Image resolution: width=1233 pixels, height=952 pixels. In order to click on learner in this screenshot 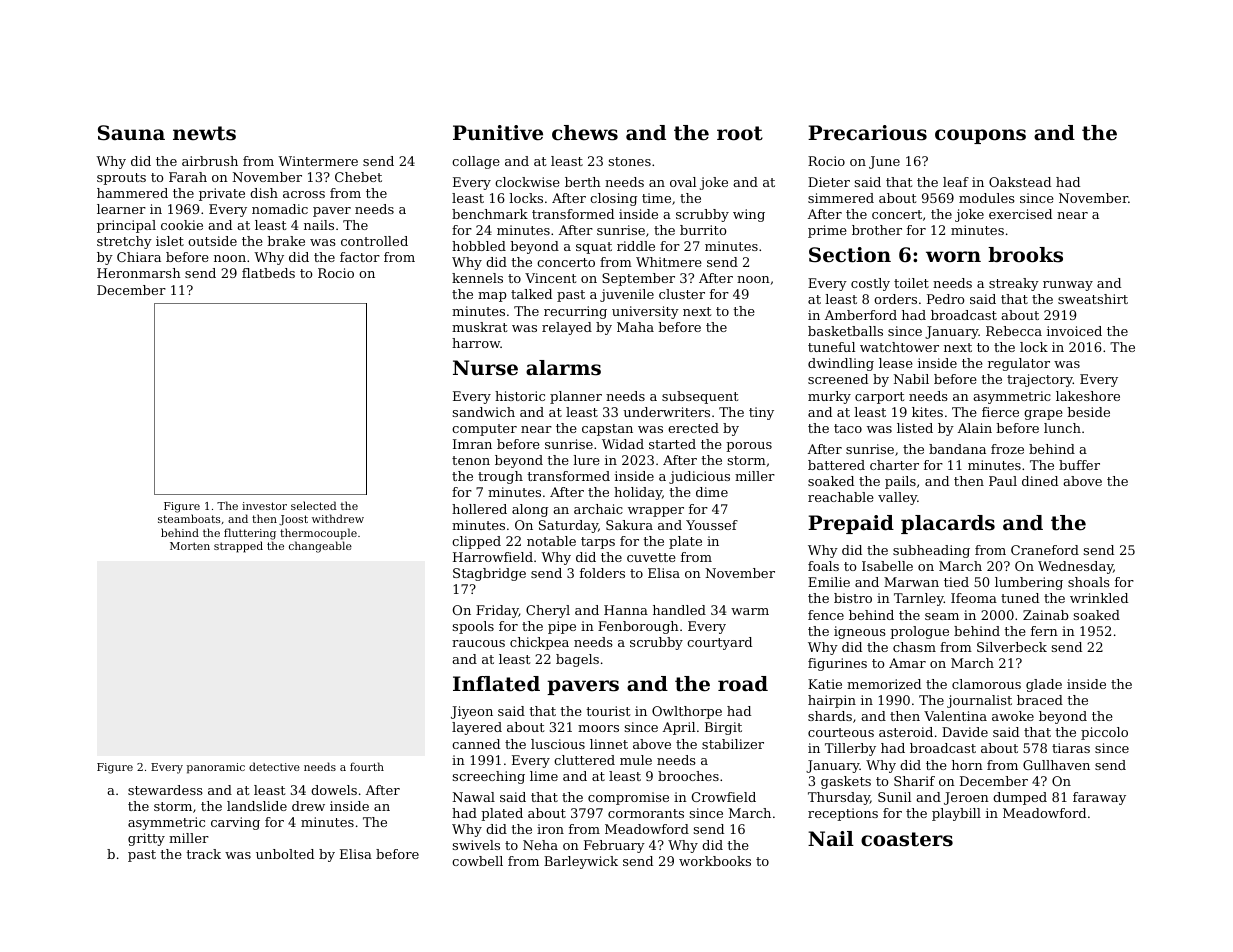, I will do `click(121, 209)`.
